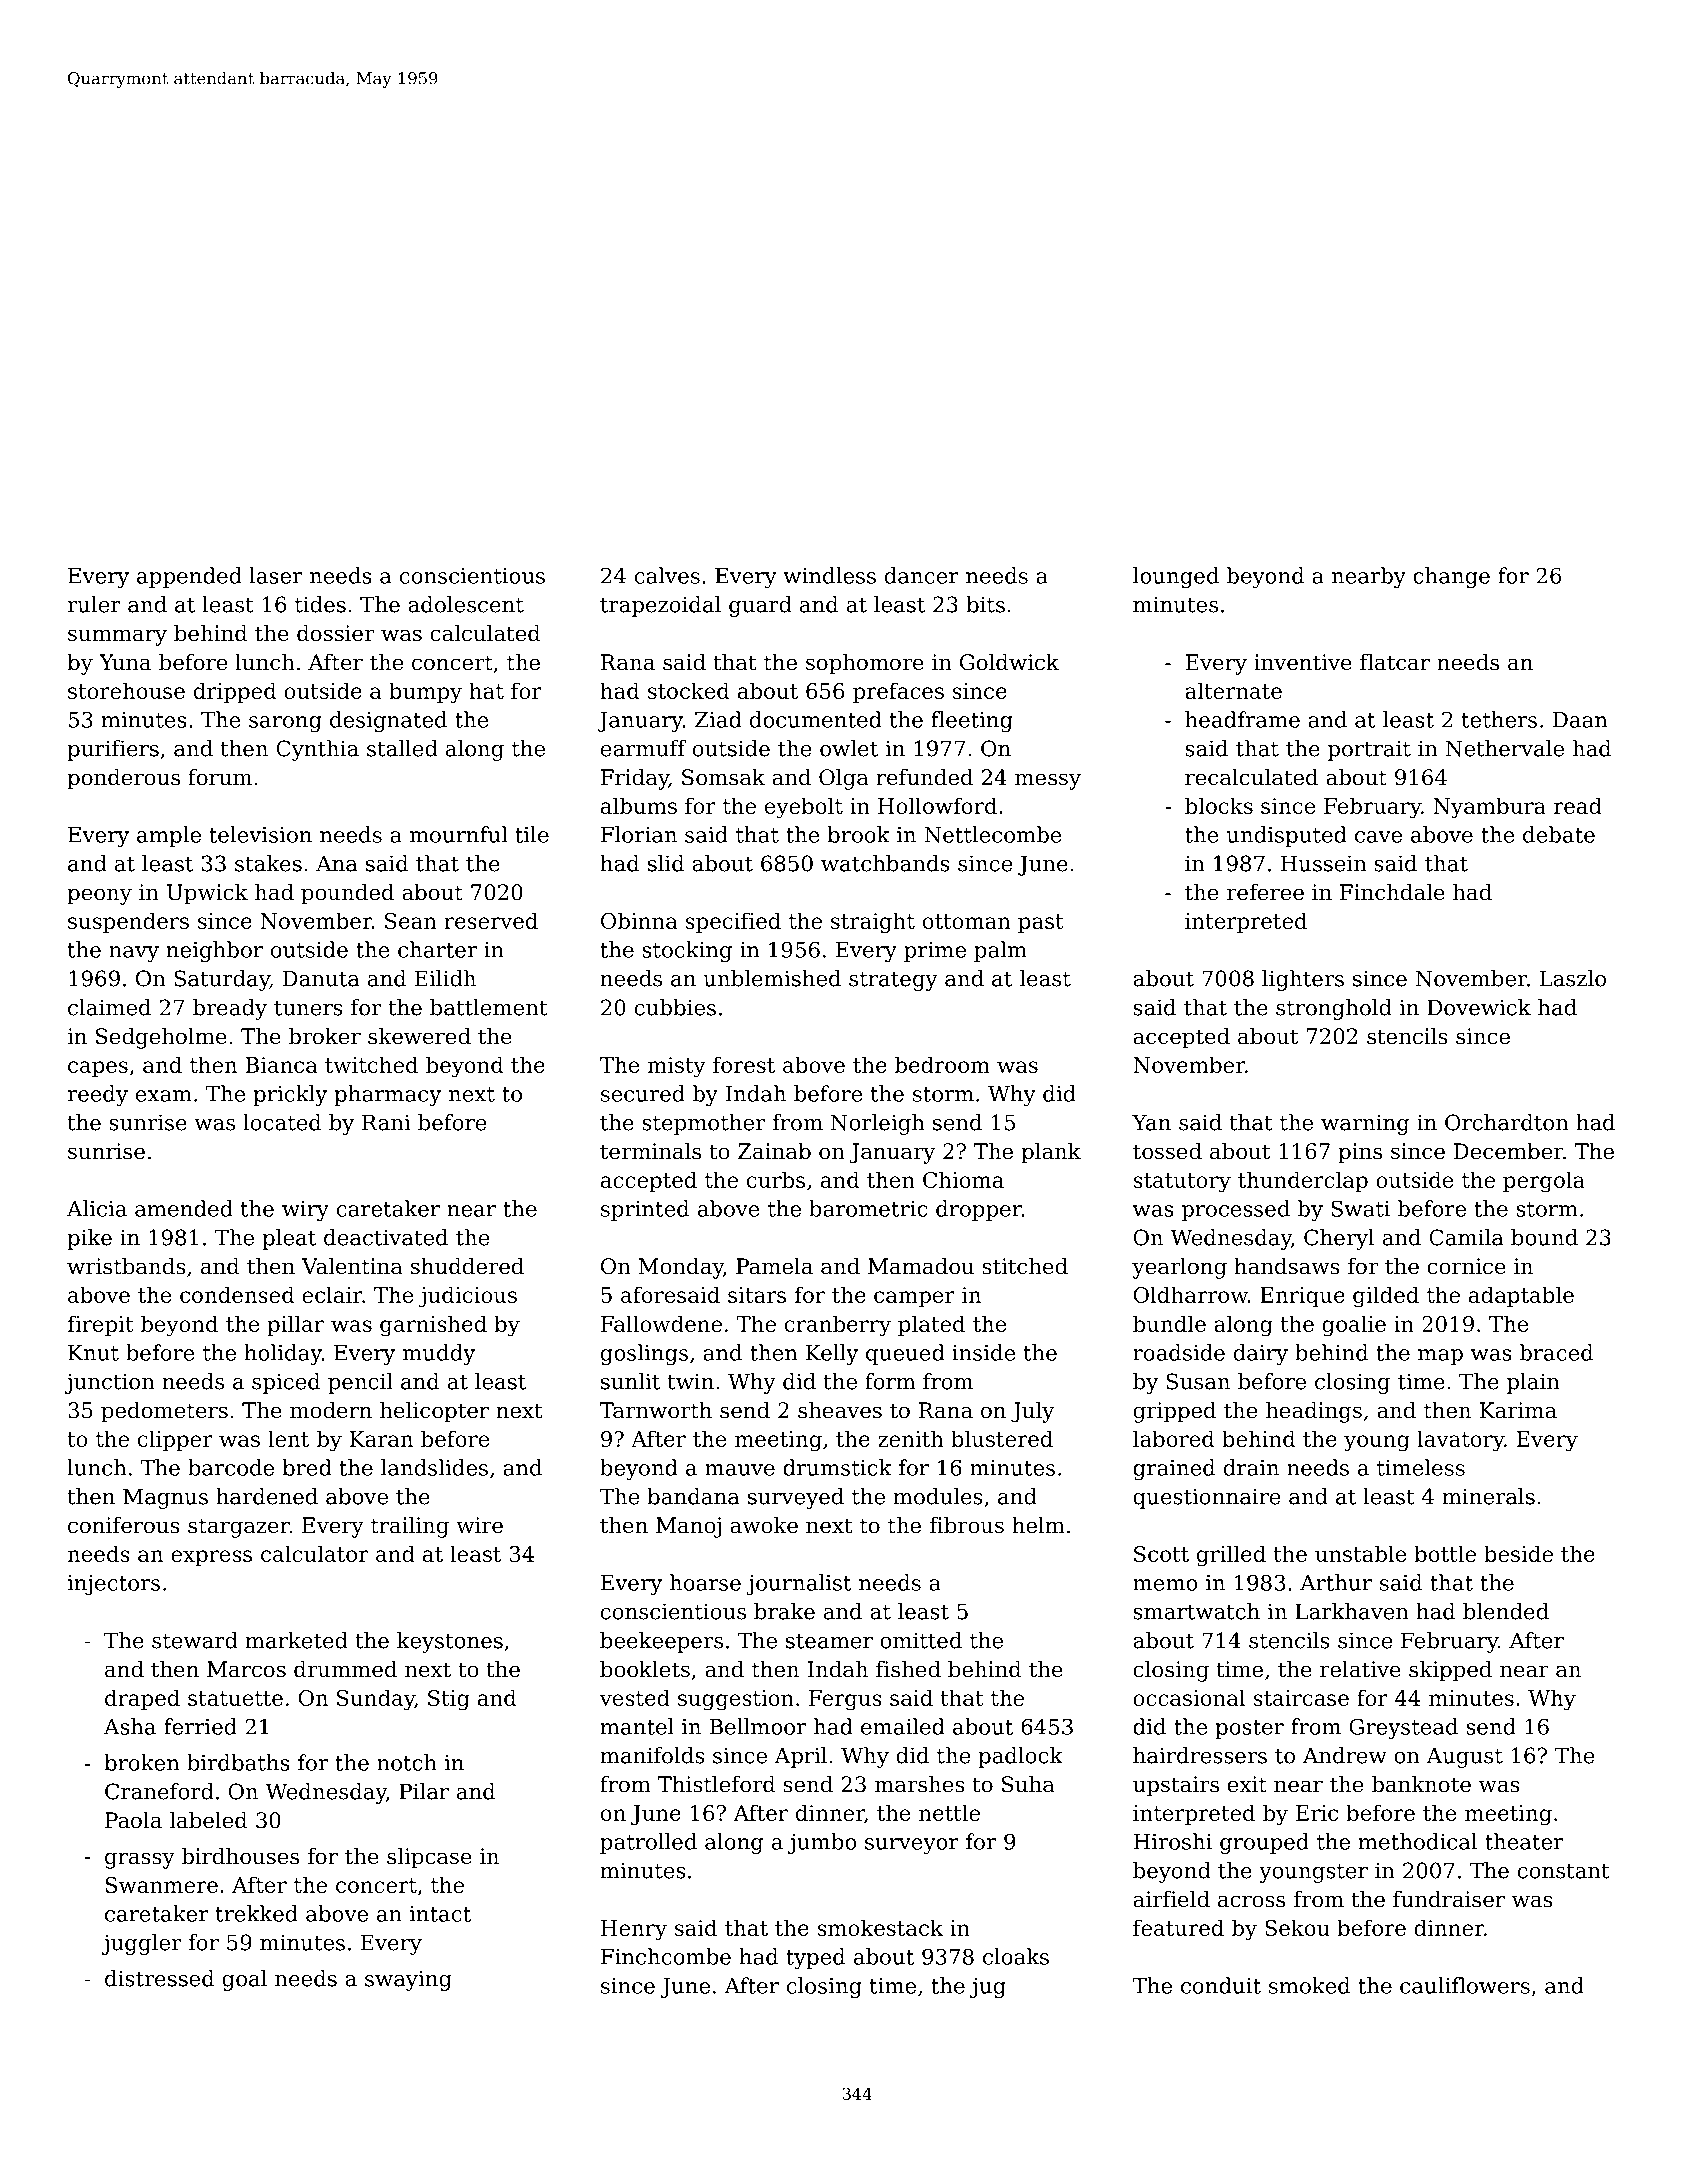 The height and width of the page is (2178, 1683). What do you see at coordinates (1507, 1122) in the page?
I see `Orchardton` at bounding box center [1507, 1122].
